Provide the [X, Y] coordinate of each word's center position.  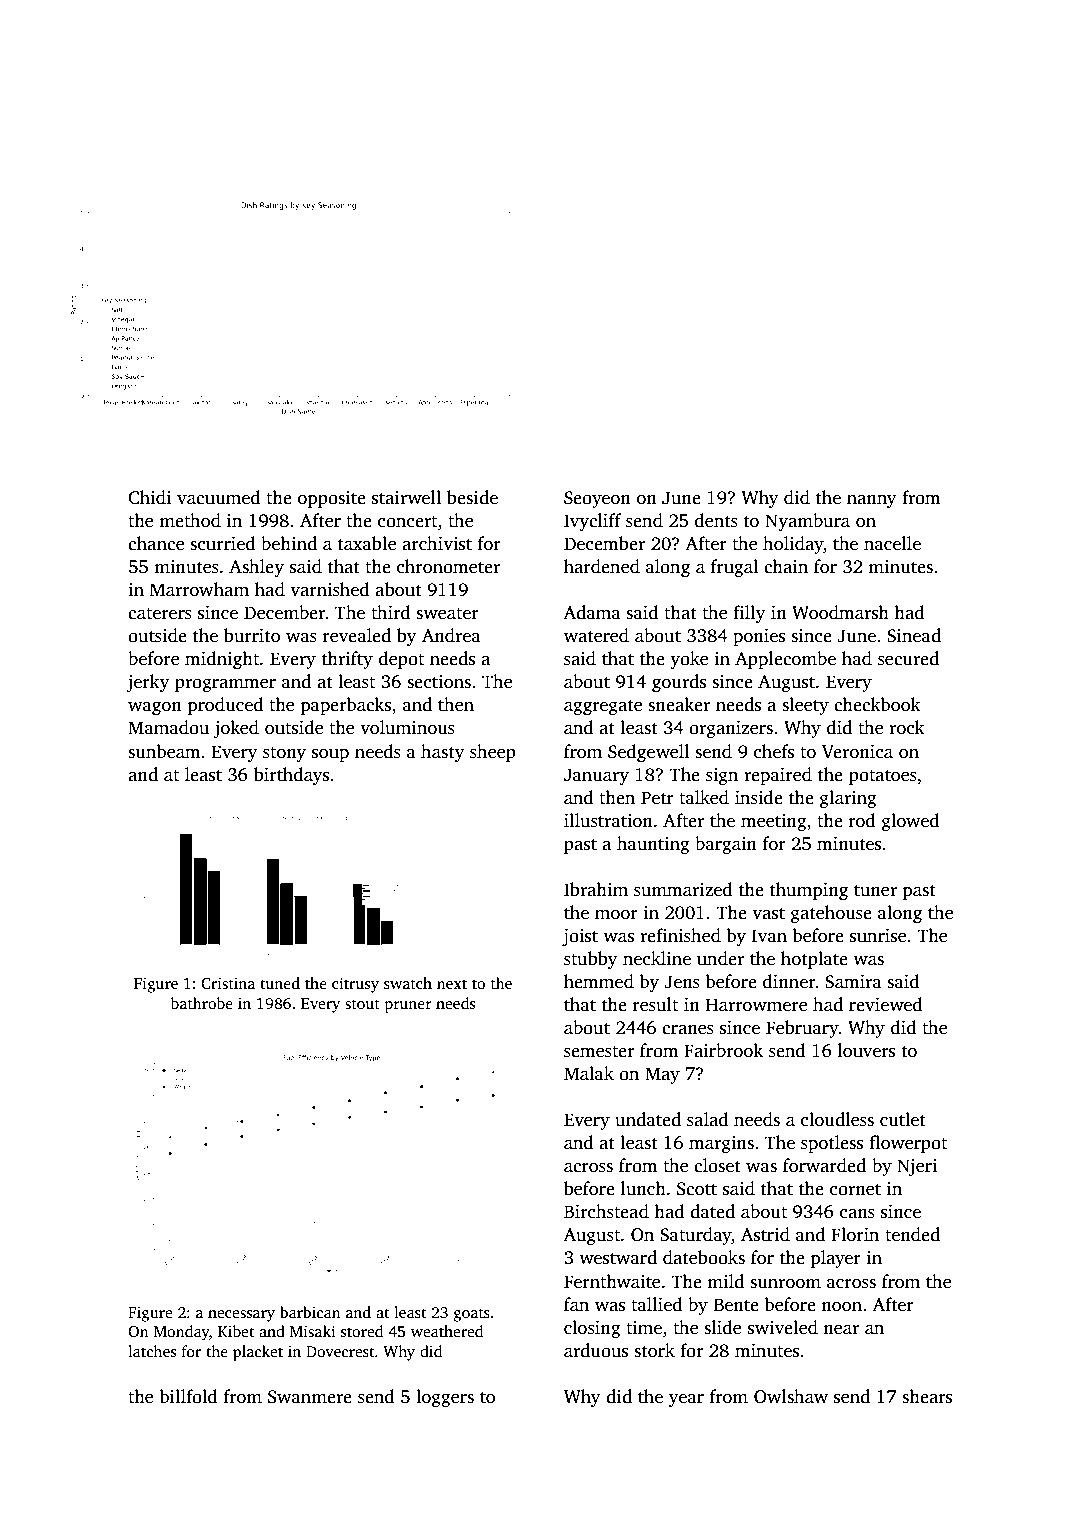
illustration [608, 820]
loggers [445, 1398]
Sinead [914, 635]
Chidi [149, 497]
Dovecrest [340, 1352]
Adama [592, 612]
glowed [911, 822]
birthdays [291, 776]
